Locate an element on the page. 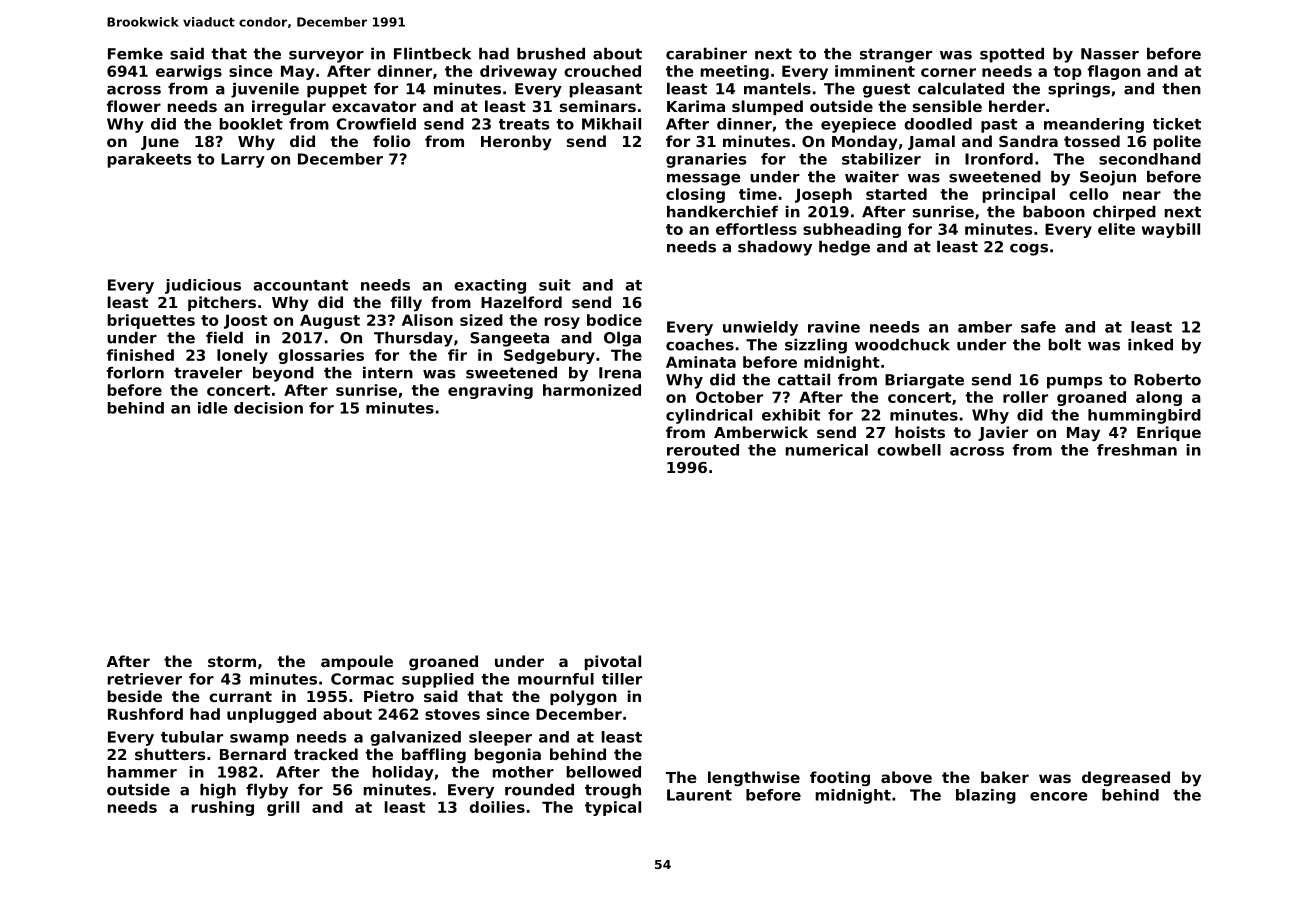 The width and height of the document is (1308, 924). carabiner is located at coordinates (706, 53).
